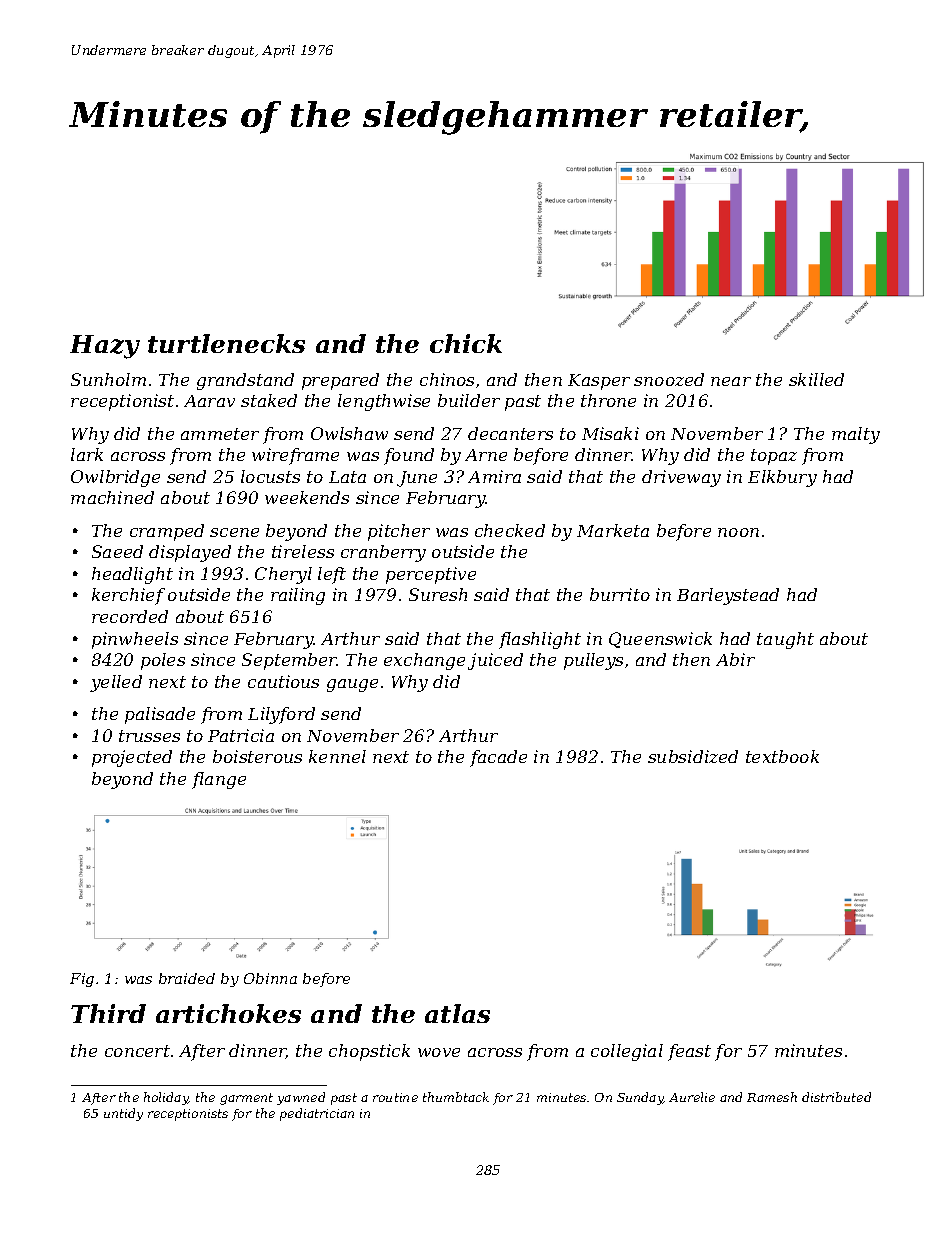  Describe the element at coordinates (108, 1013) in the image. I see `Third` at that location.
